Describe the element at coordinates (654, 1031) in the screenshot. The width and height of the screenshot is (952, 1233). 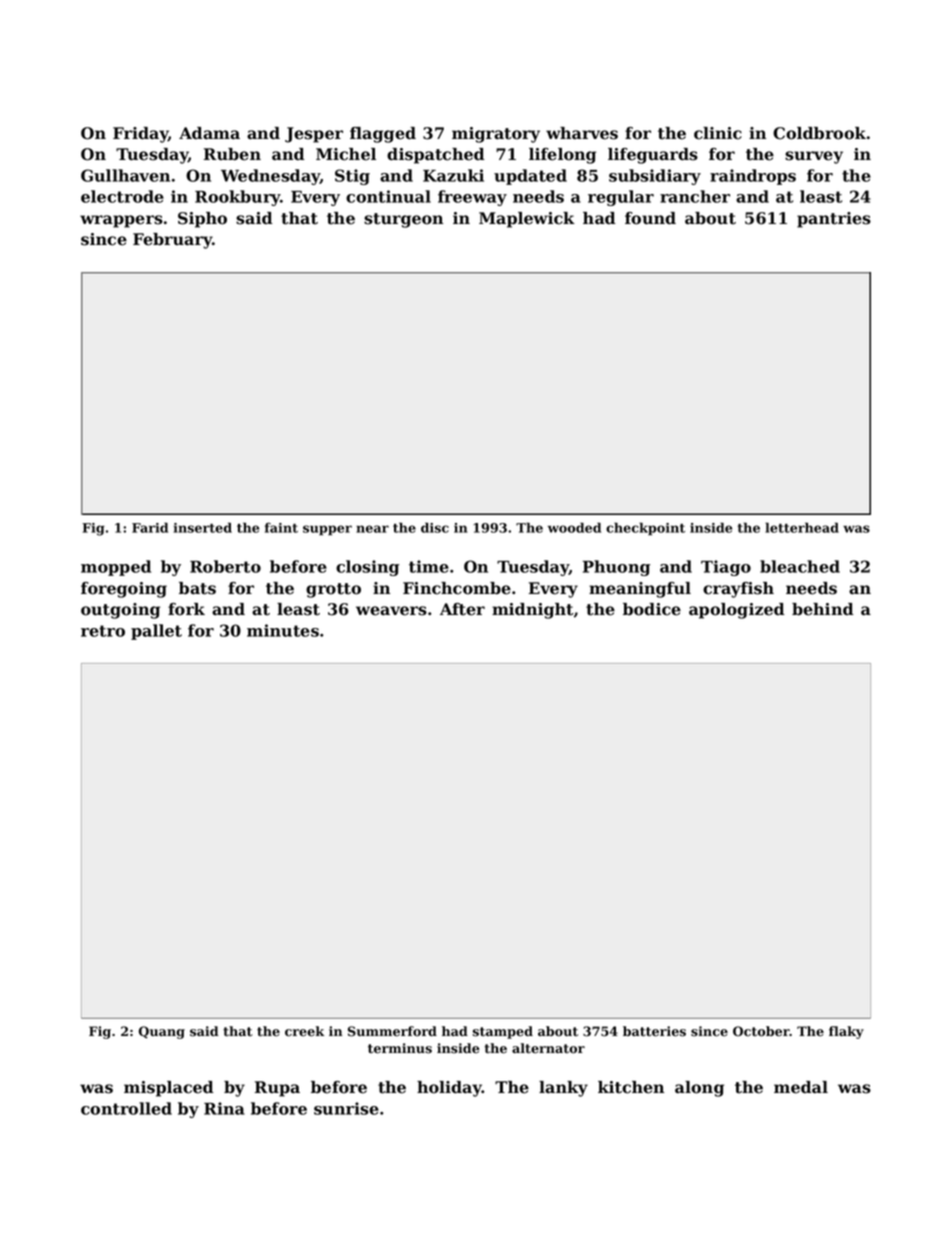
I see `batteries` at that location.
